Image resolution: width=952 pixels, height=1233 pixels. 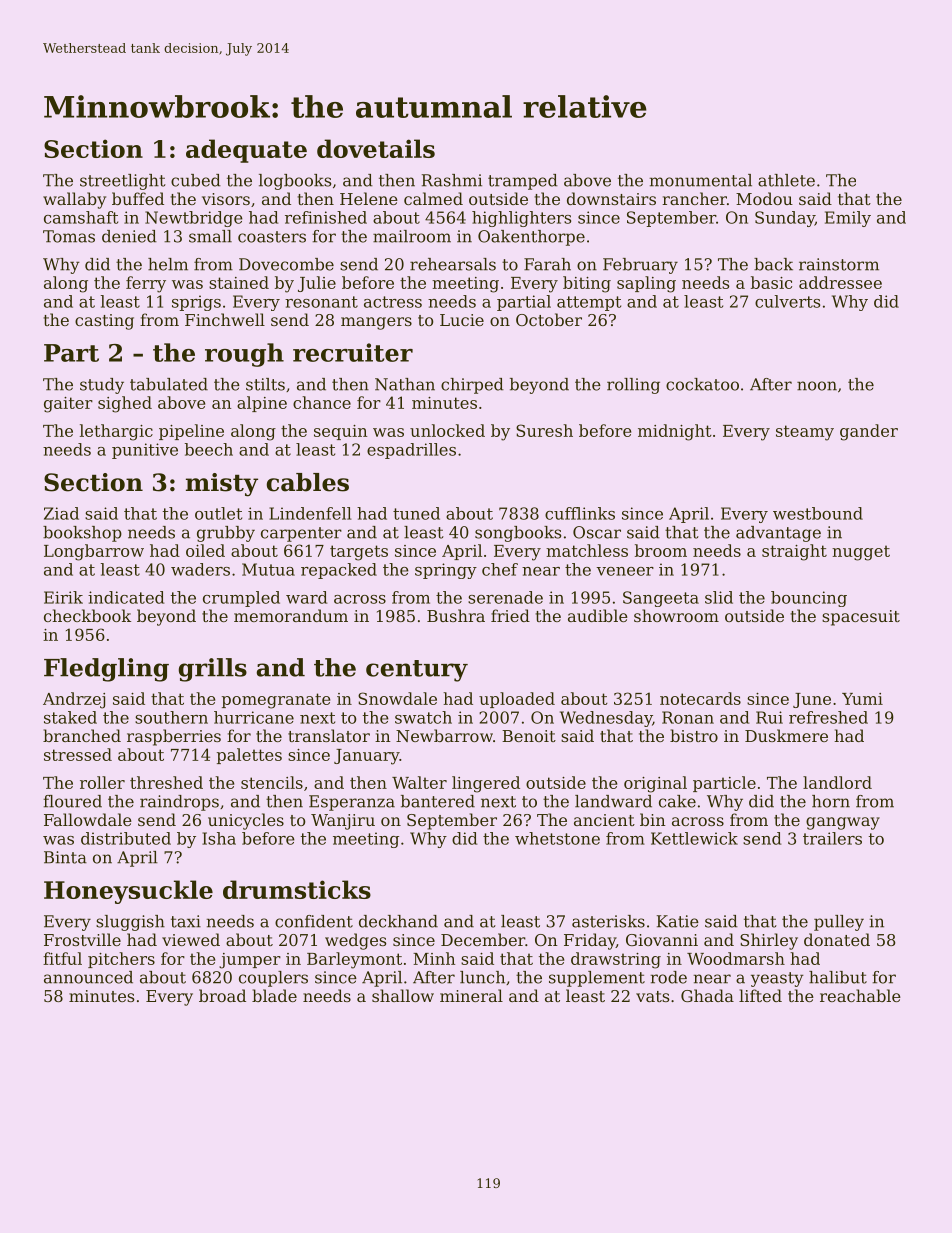 I want to click on donated, so click(x=837, y=939).
